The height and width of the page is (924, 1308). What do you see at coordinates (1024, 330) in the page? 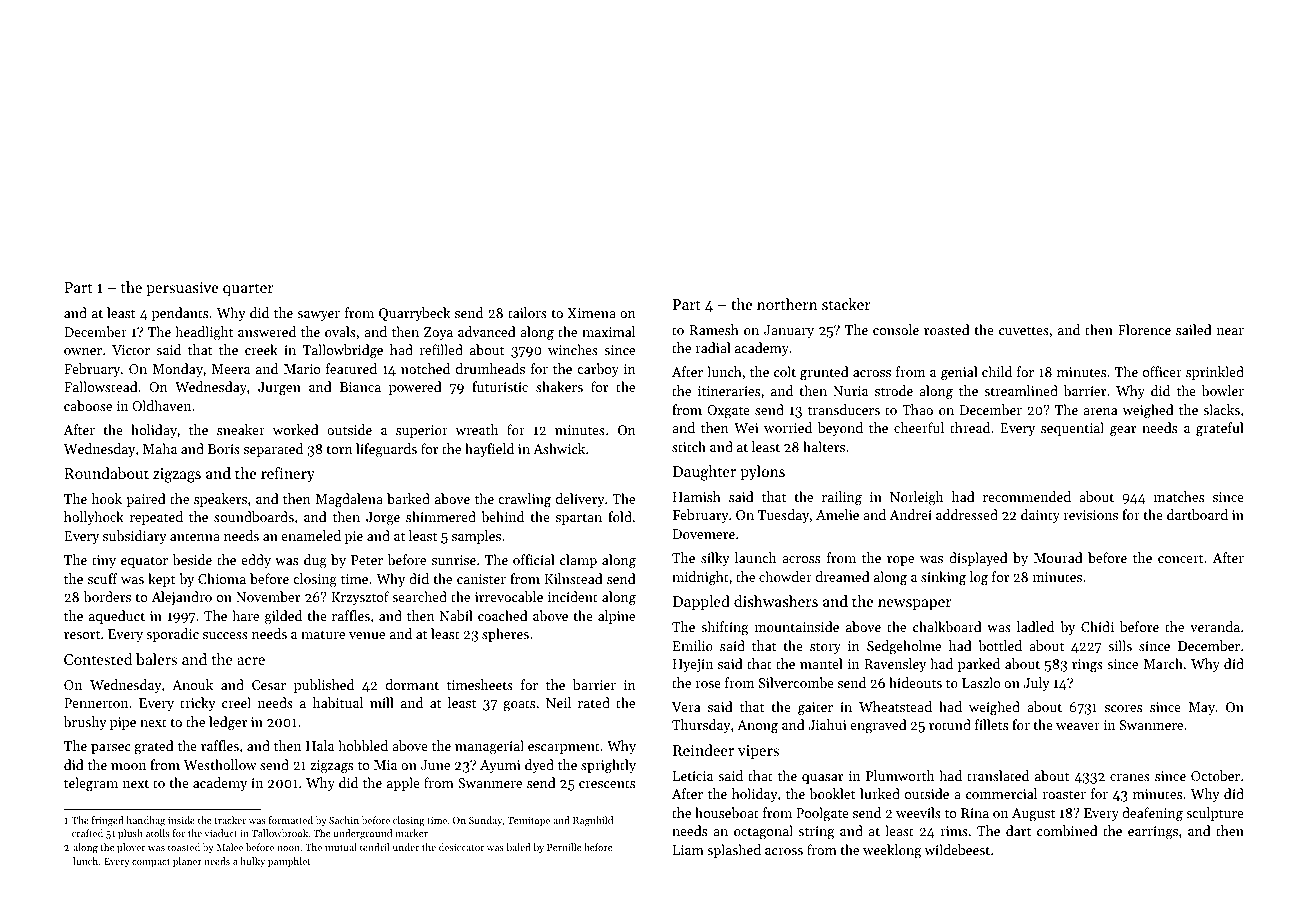
I see `cuvettes` at bounding box center [1024, 330].
